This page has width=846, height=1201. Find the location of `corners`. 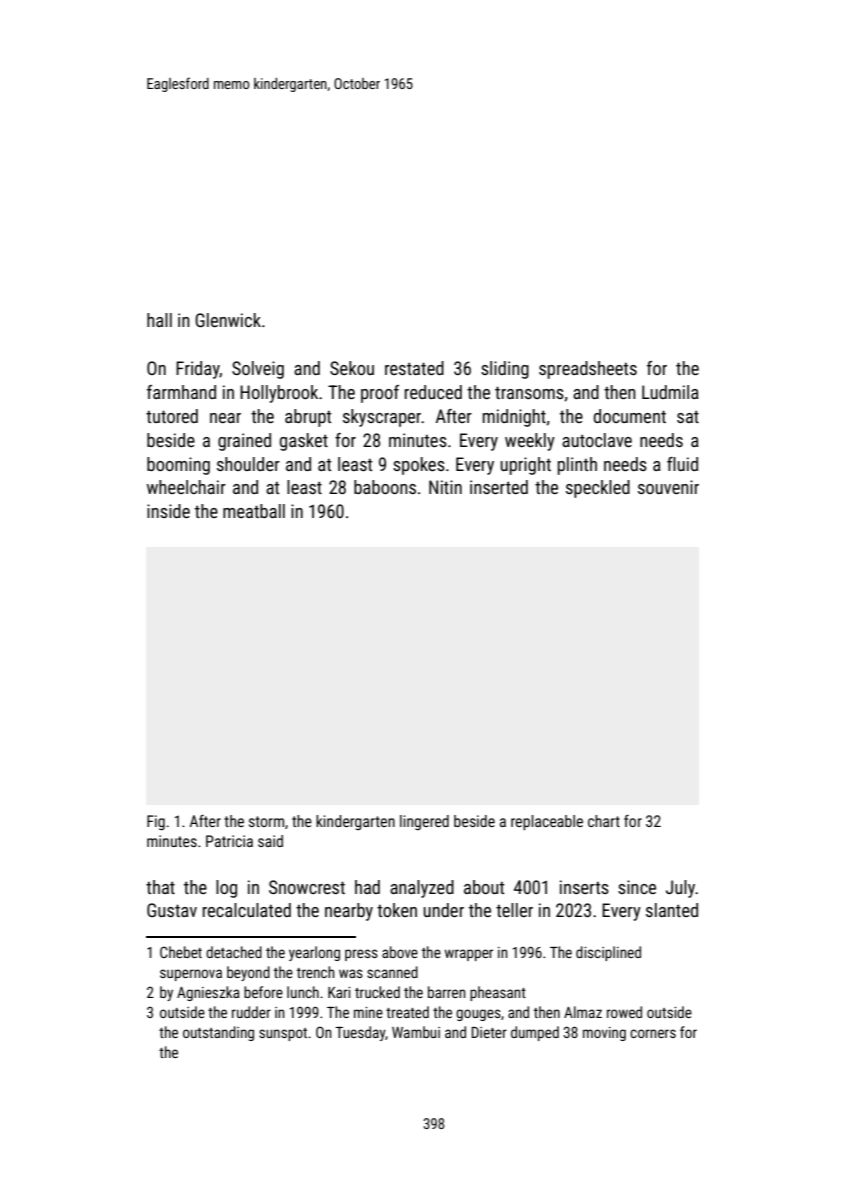

corners is located at coordinates (653, 1033).
